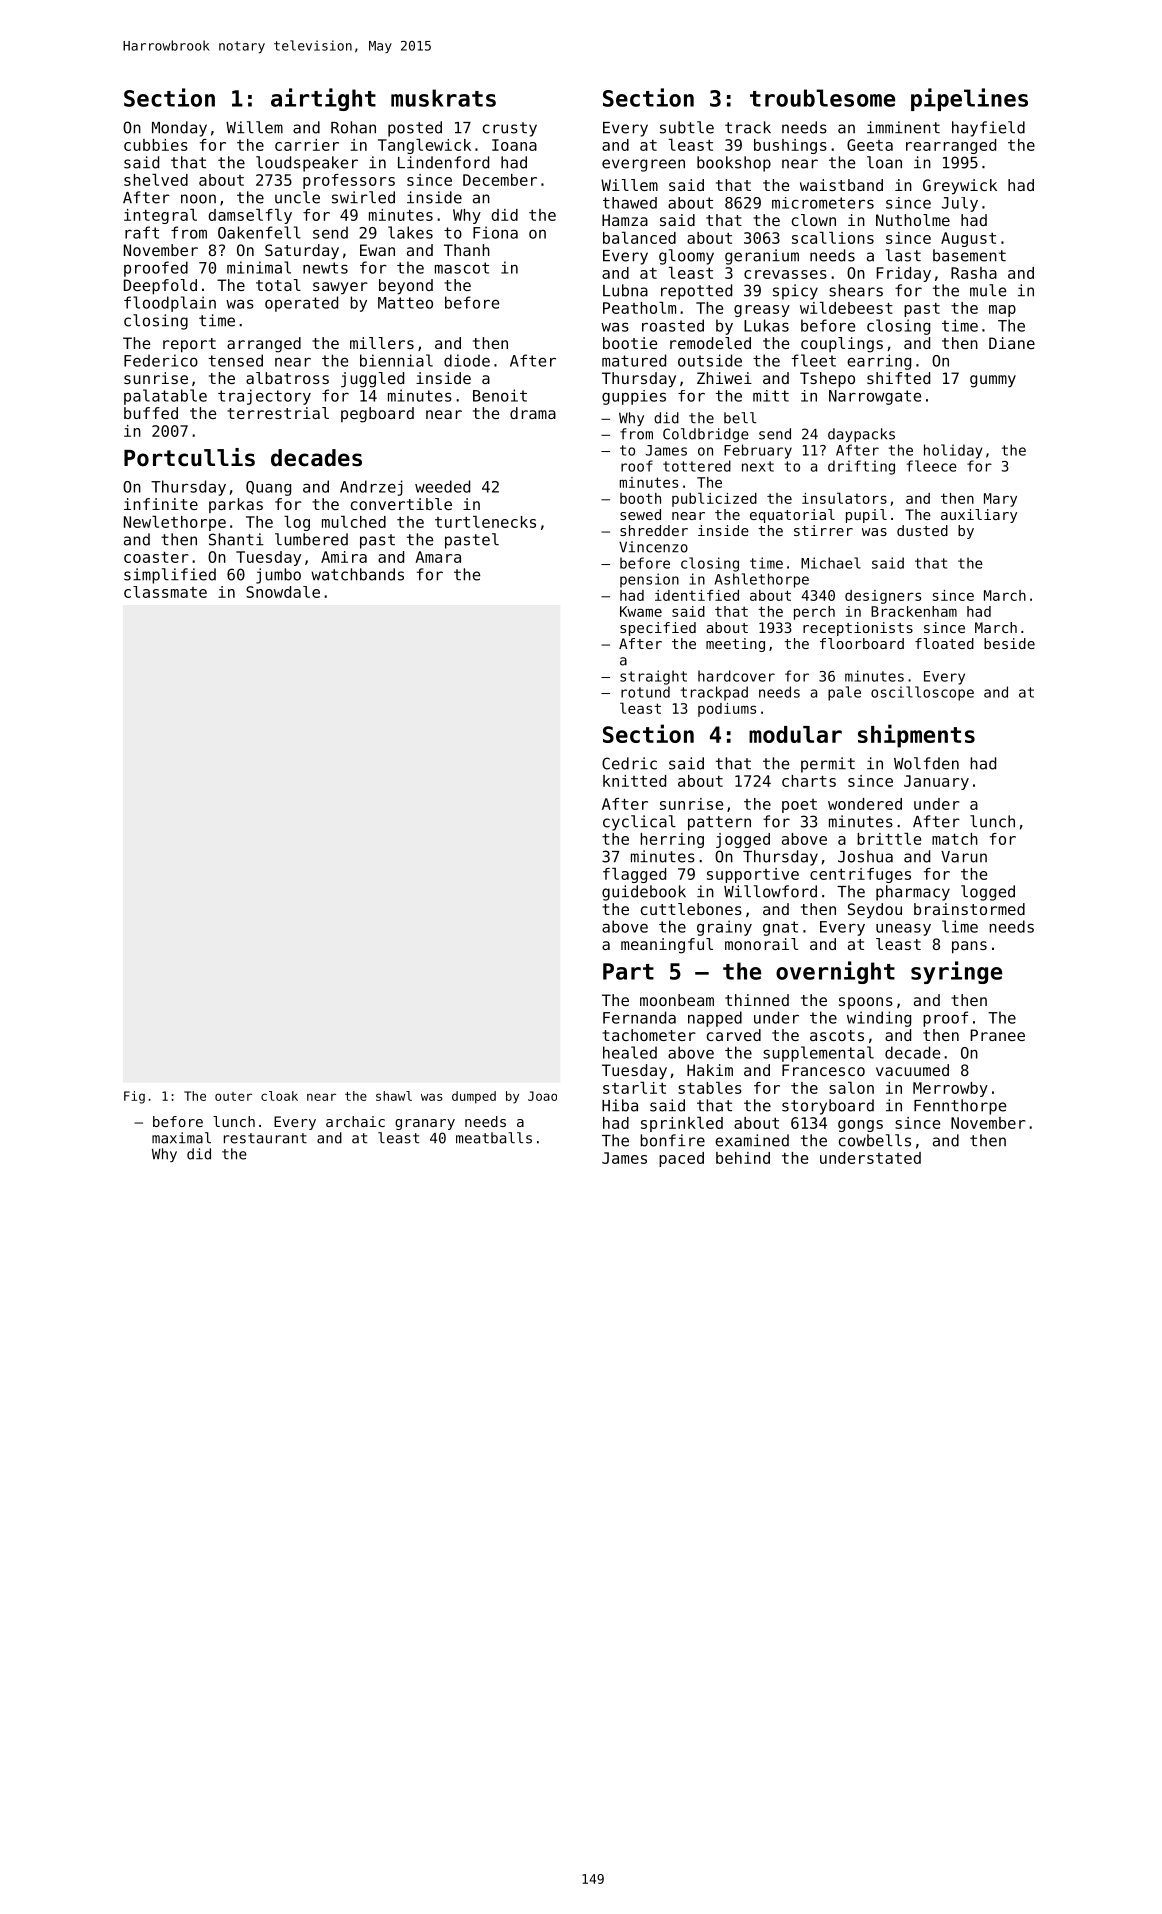  Describe the element at coordinates (443, 98) in the screenshot. I see `muskrats` at that location.
